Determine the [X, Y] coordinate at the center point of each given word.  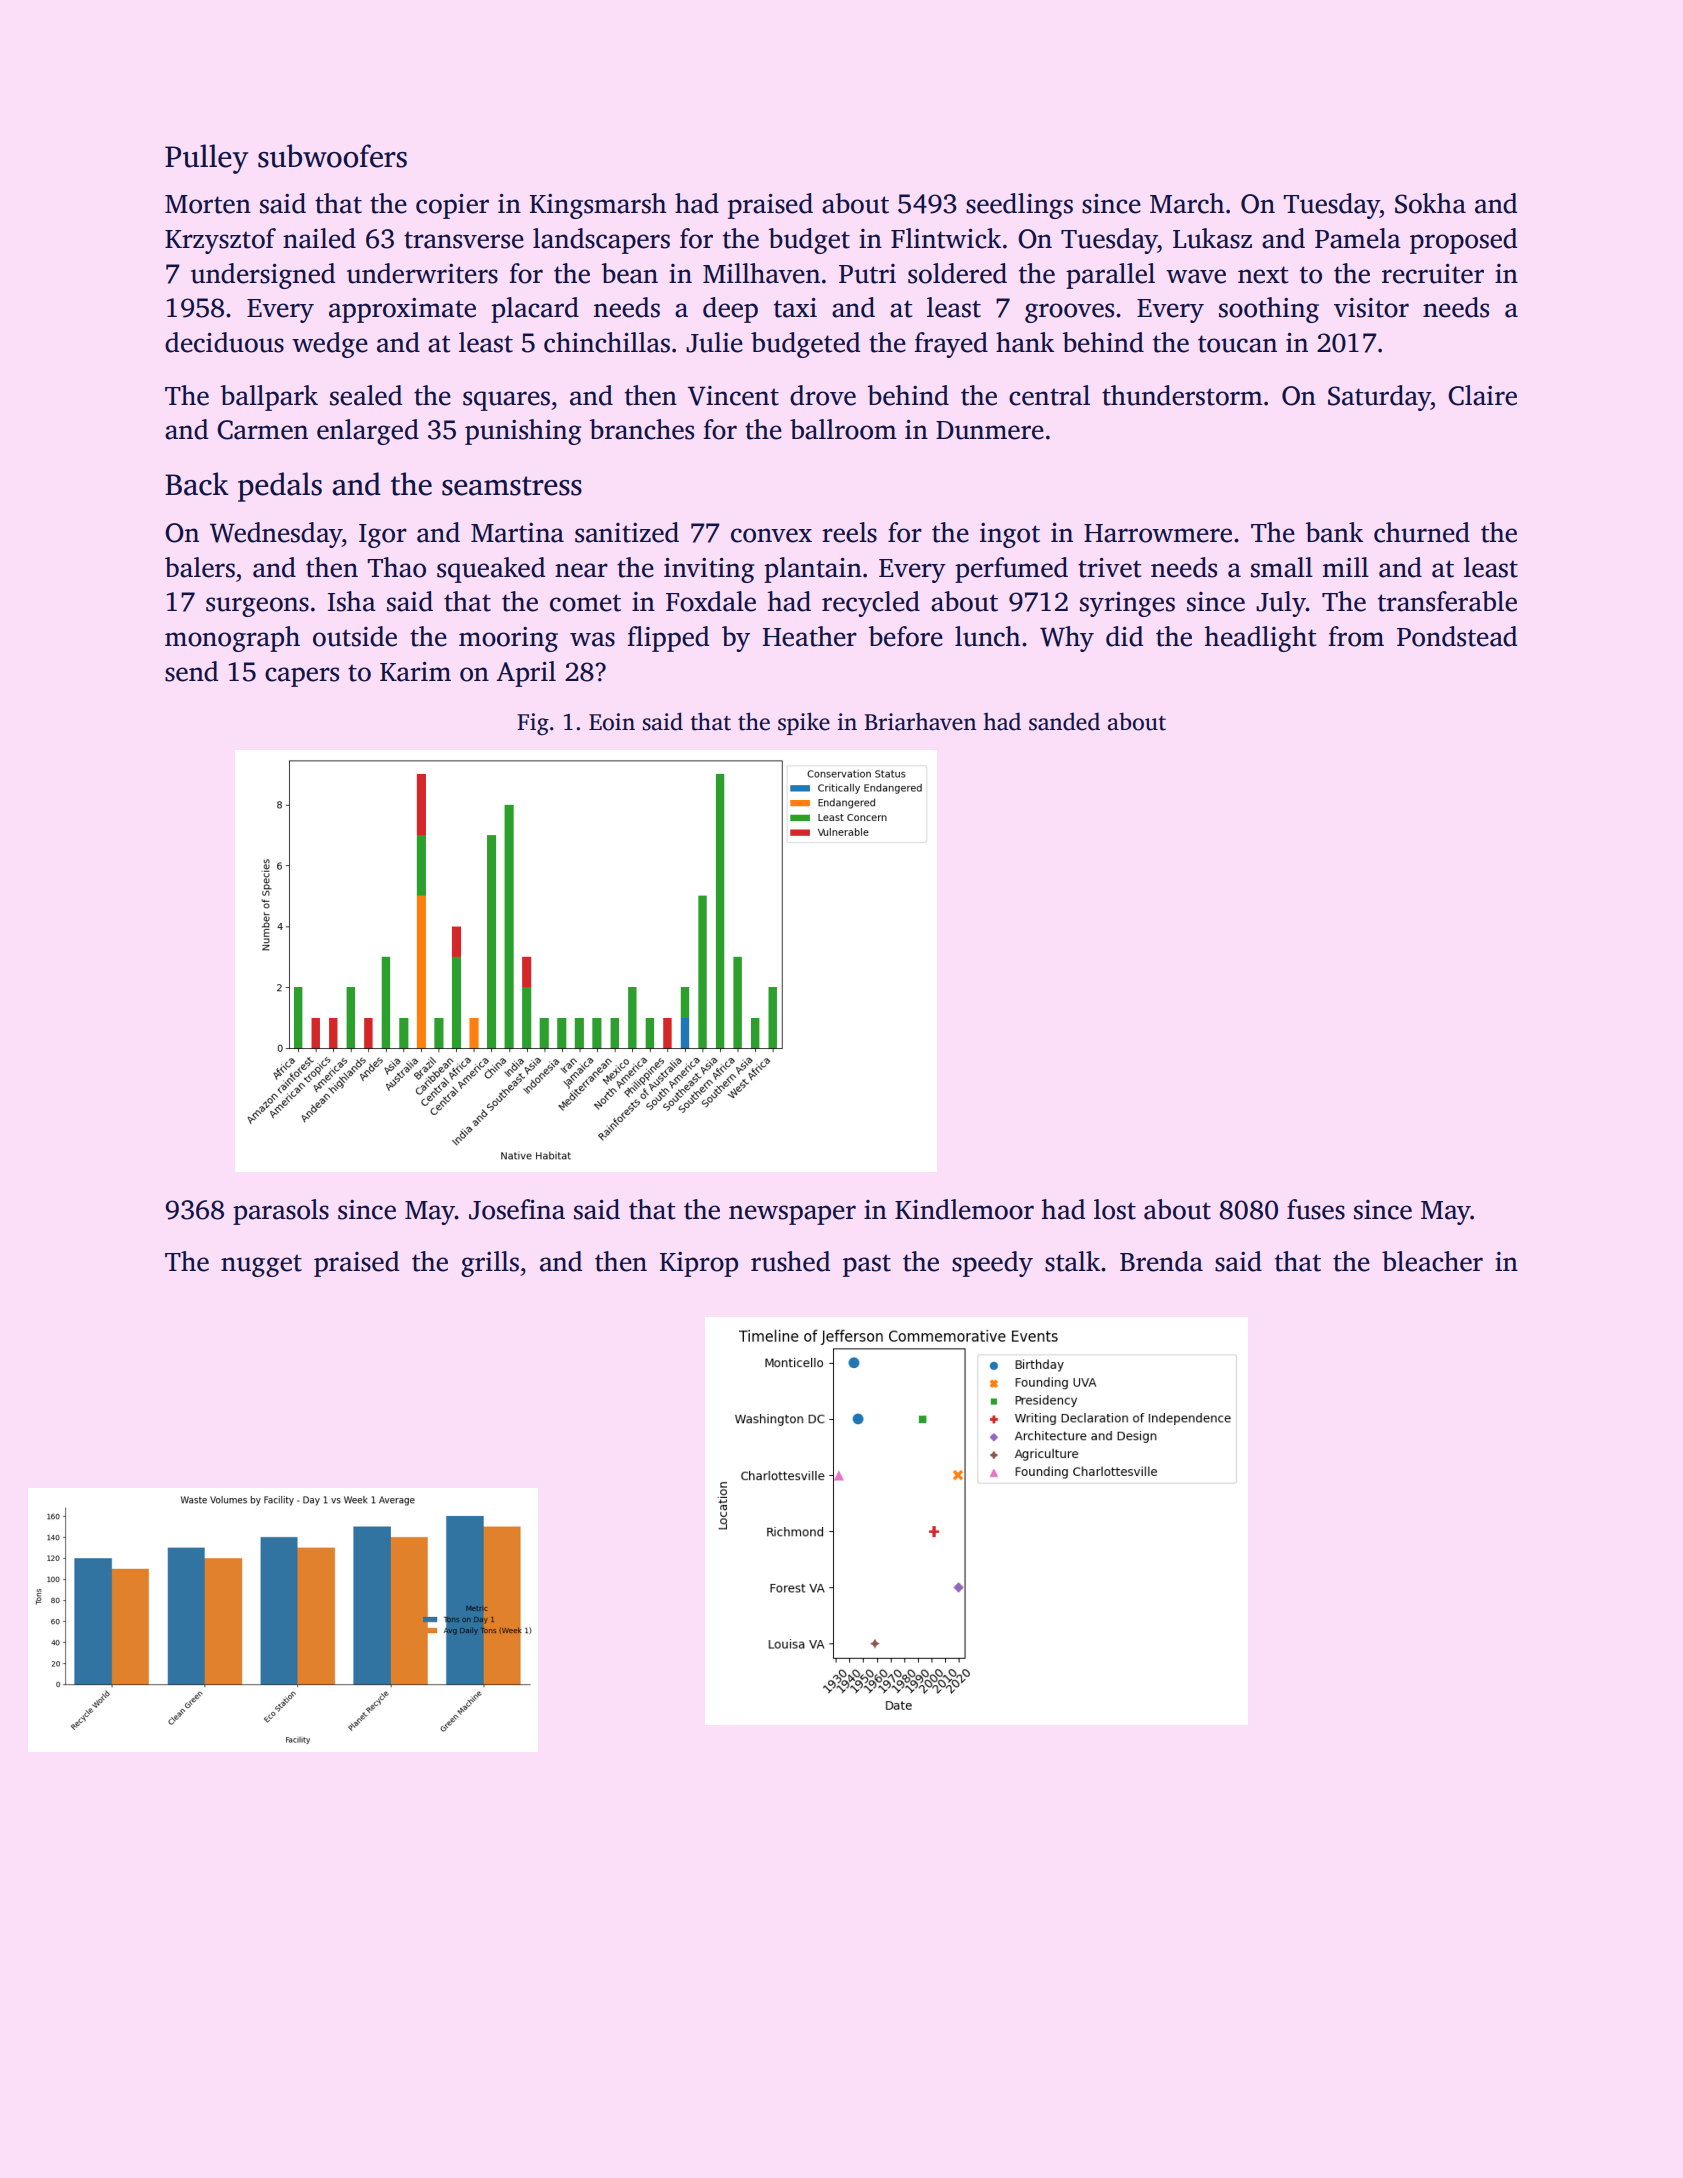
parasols [281, 1212]
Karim [415, 672]
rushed [790, 1261]
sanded [1064, 721]
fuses [1316, 1209]
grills [490, 1264]
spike [804, 723]
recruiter [1433, 274]
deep [730, 310]
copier [452, 206]
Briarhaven [920, 722]
